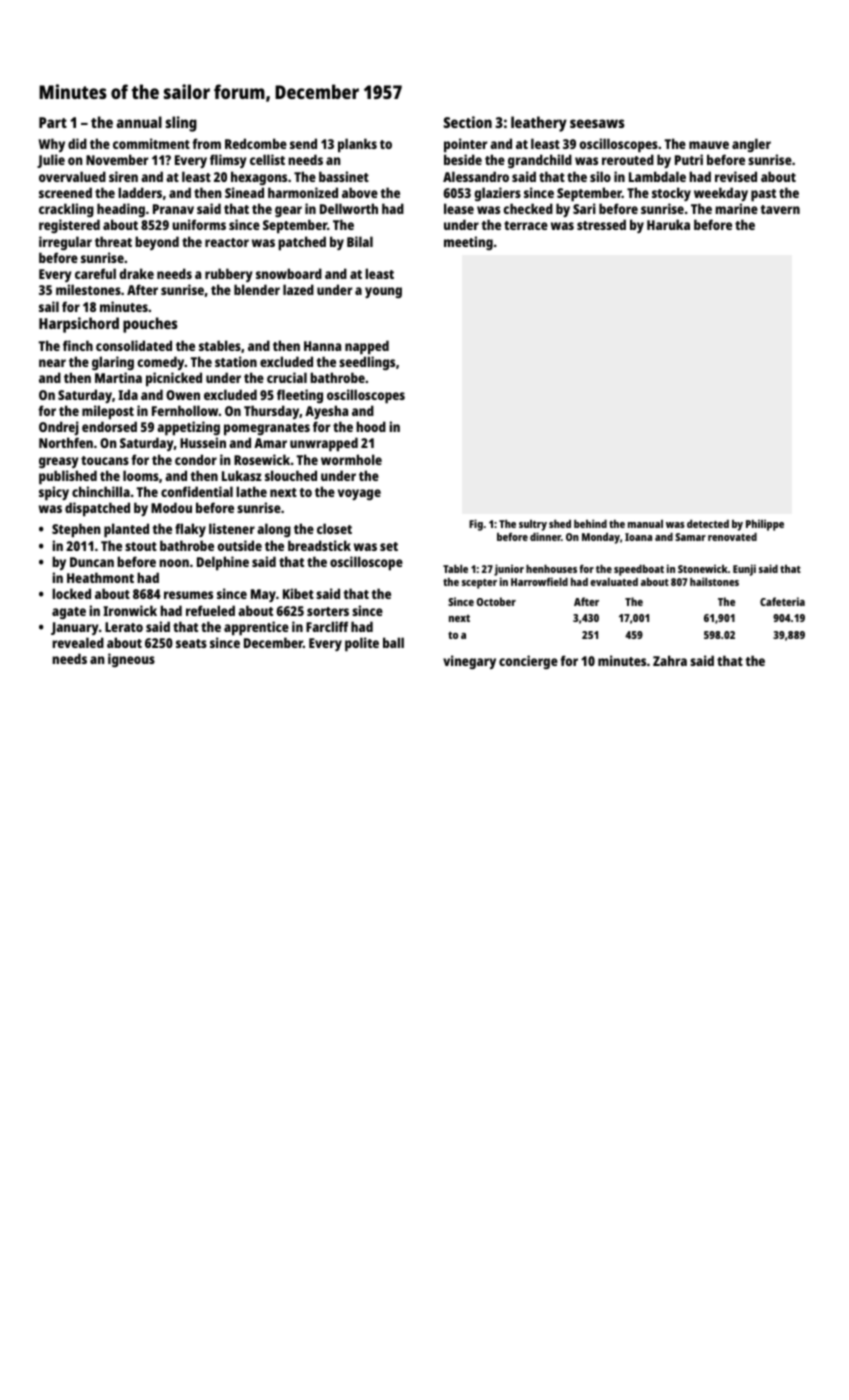 Image resolution: width=849 pixels, height=1400 pixels. I want to click on marine, so click(736, 208).
